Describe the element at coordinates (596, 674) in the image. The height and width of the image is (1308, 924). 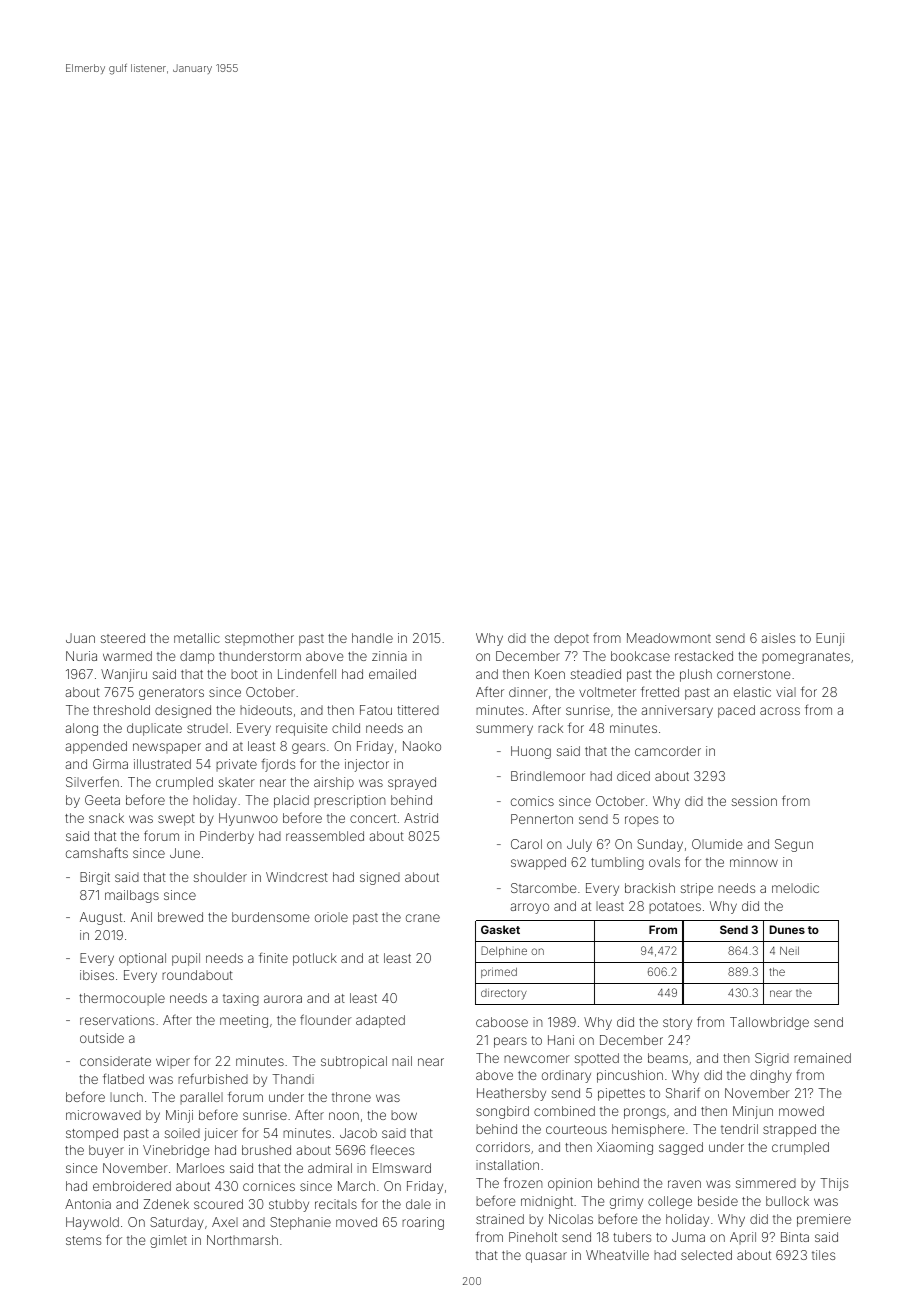
I see `steadied` at that location.
